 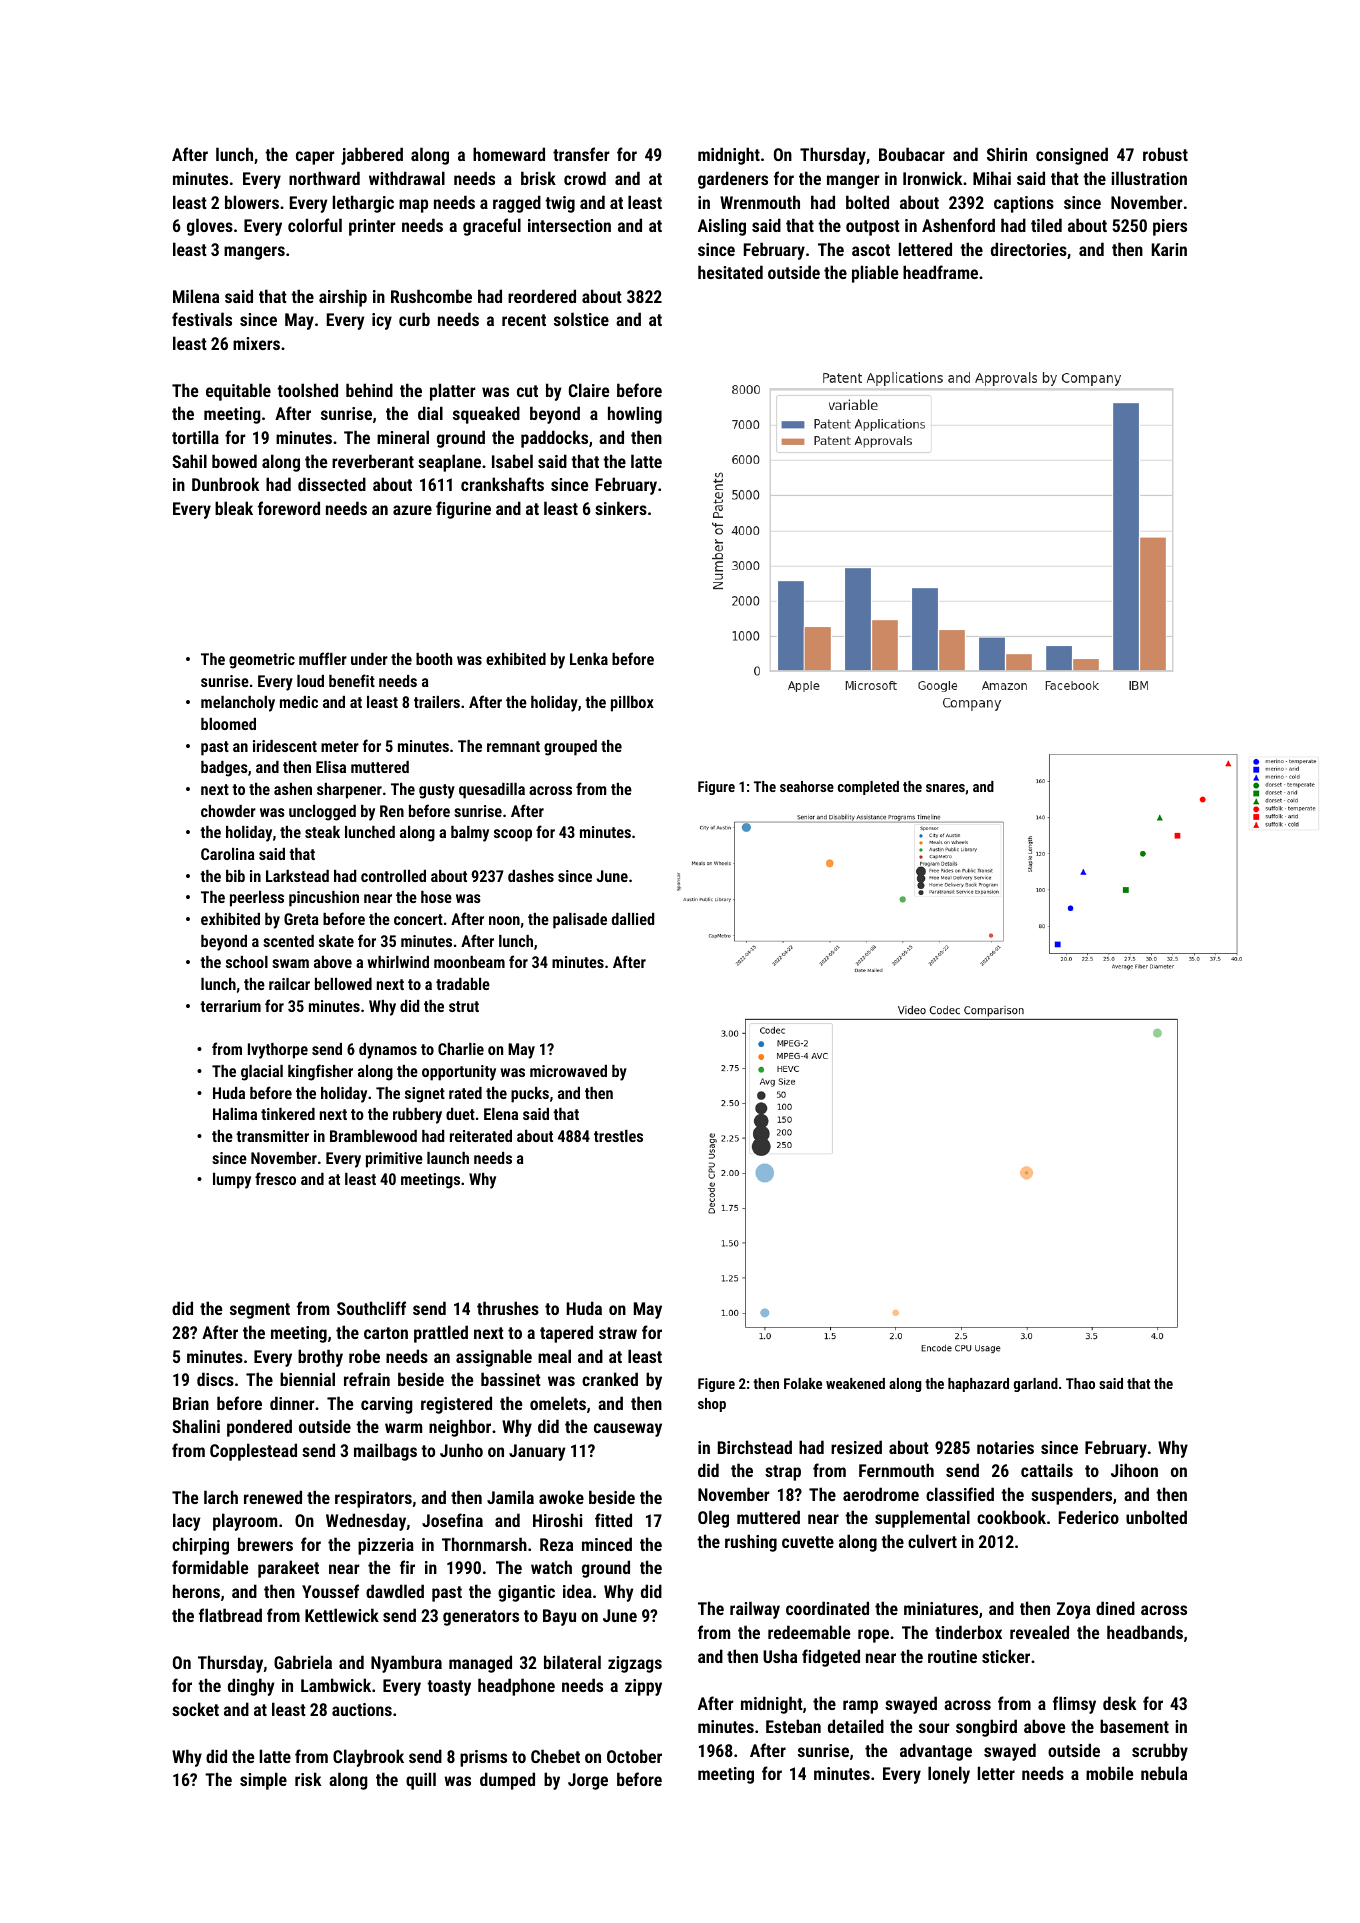 I want to click on weakened, so click(x=855, y=1383).
